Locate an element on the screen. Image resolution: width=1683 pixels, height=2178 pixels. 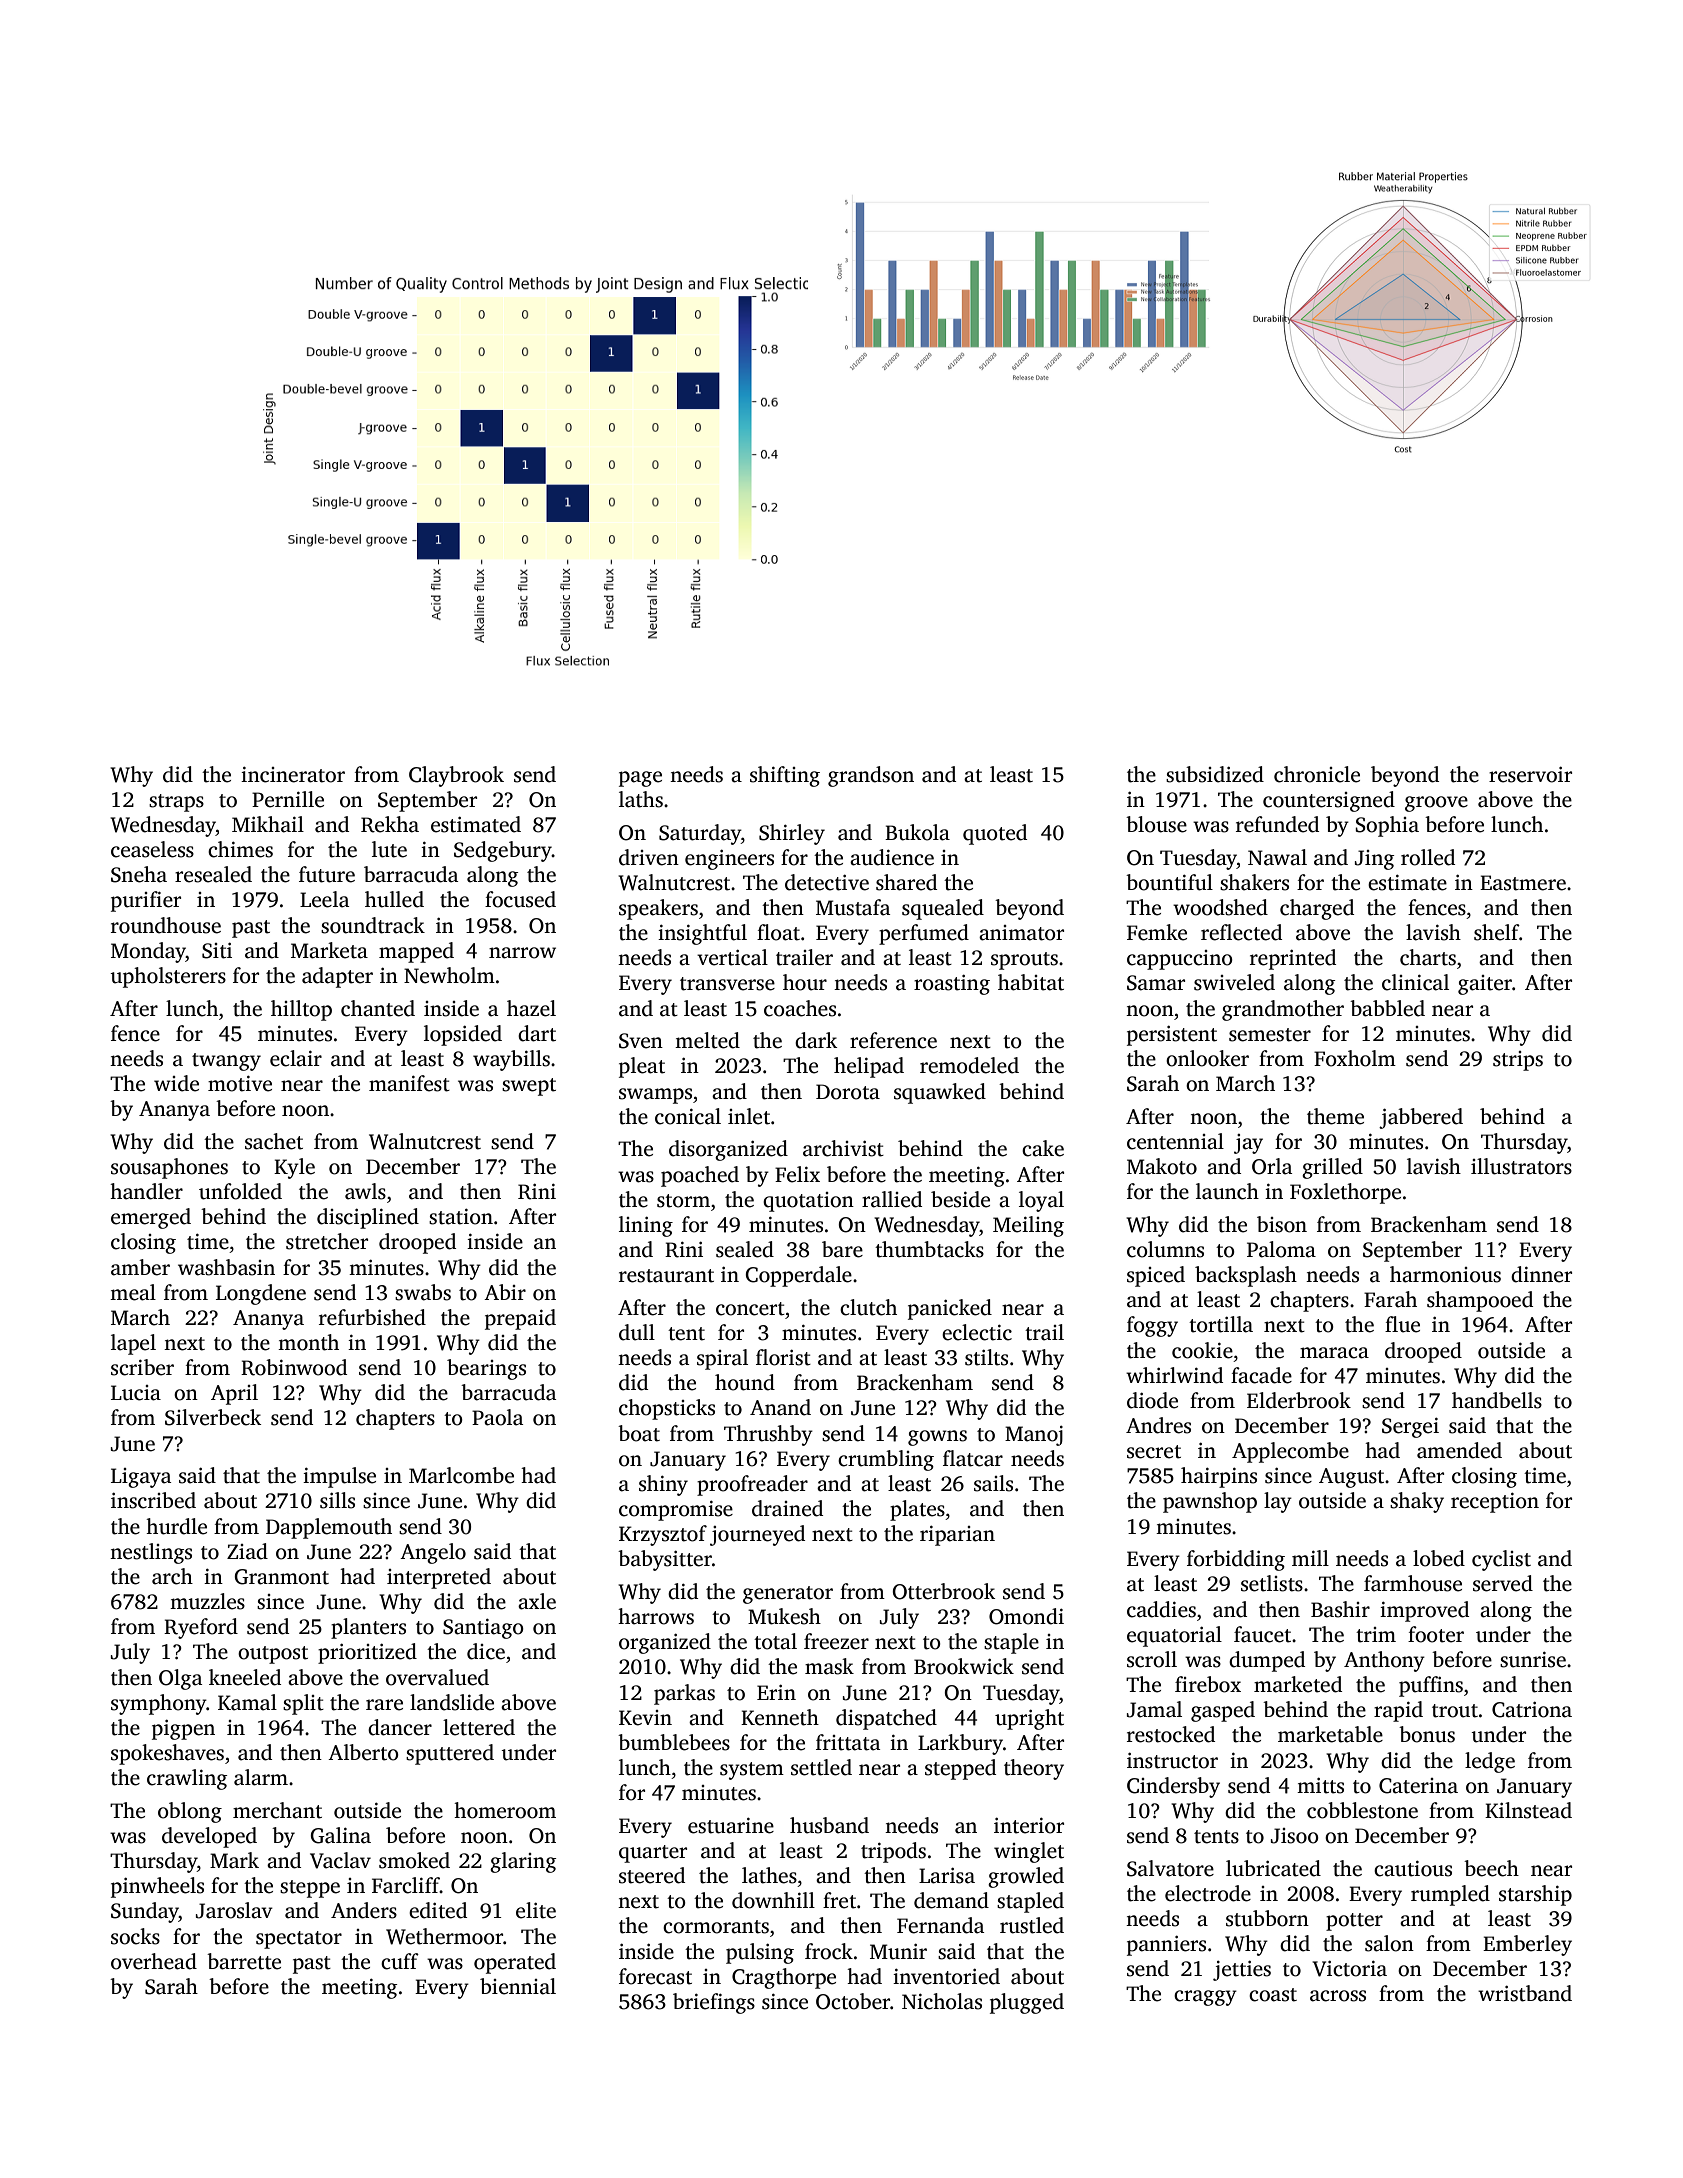
barrette is located at coordinates (244, 1961).
